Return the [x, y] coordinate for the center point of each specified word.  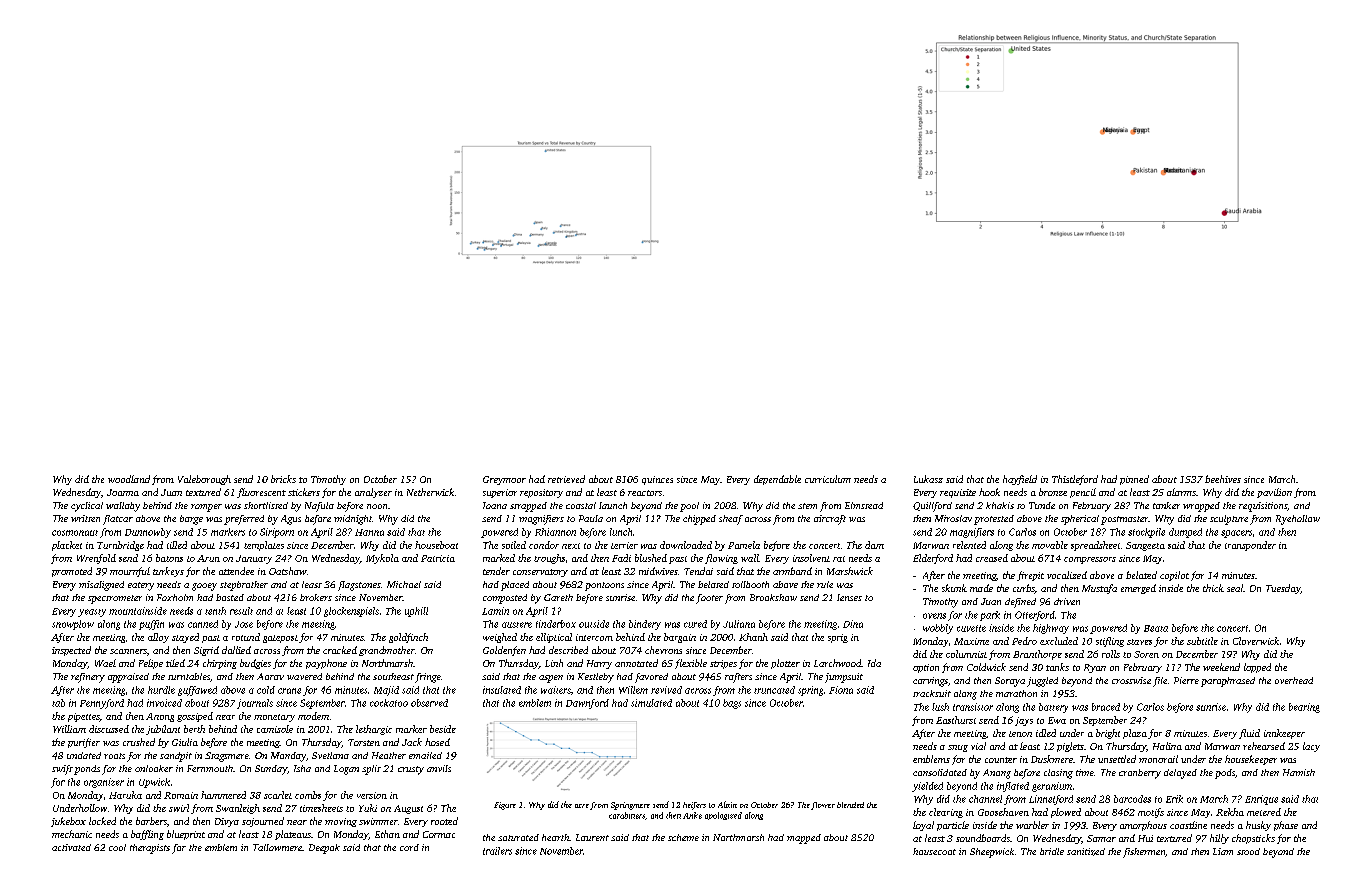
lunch [621, 532]
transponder [1250, 546]
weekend [1221, 667]
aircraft [830, 520]
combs [308, 795]
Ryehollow [1298, 520]
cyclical [87, 507]
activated [71, 847]
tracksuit [932, 693]
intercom [594, 637]
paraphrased [1228, 682]
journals [255, 704]
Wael [105, 663]
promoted [72, 572]
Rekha [1230, 812]
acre [582, 806]
